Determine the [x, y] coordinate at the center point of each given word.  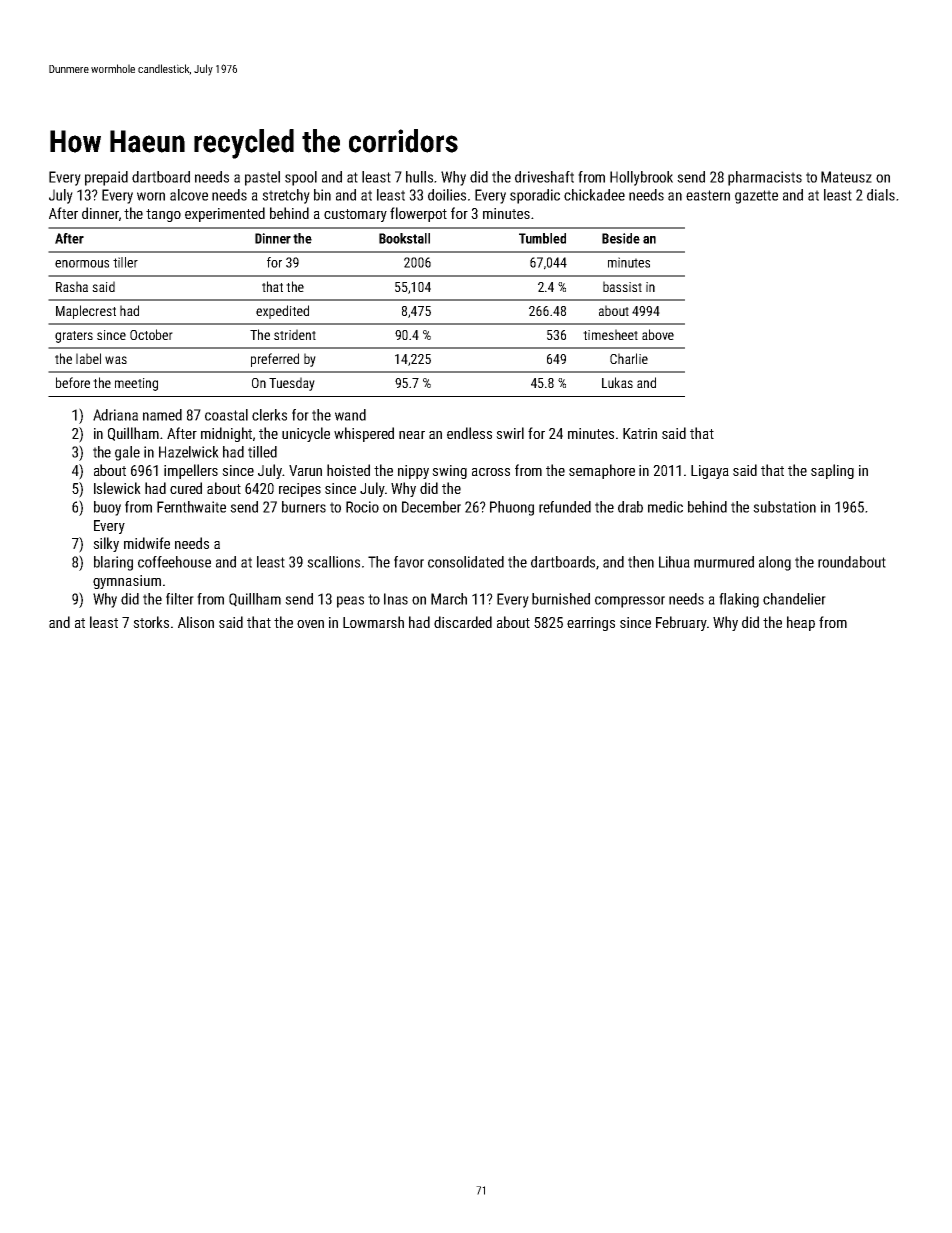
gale [127, 453]
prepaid [106, 178]
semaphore [602, 471]
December [431, 507]
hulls [419, 177]
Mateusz [846, 177]
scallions [333, 562]
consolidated [466, 562]
